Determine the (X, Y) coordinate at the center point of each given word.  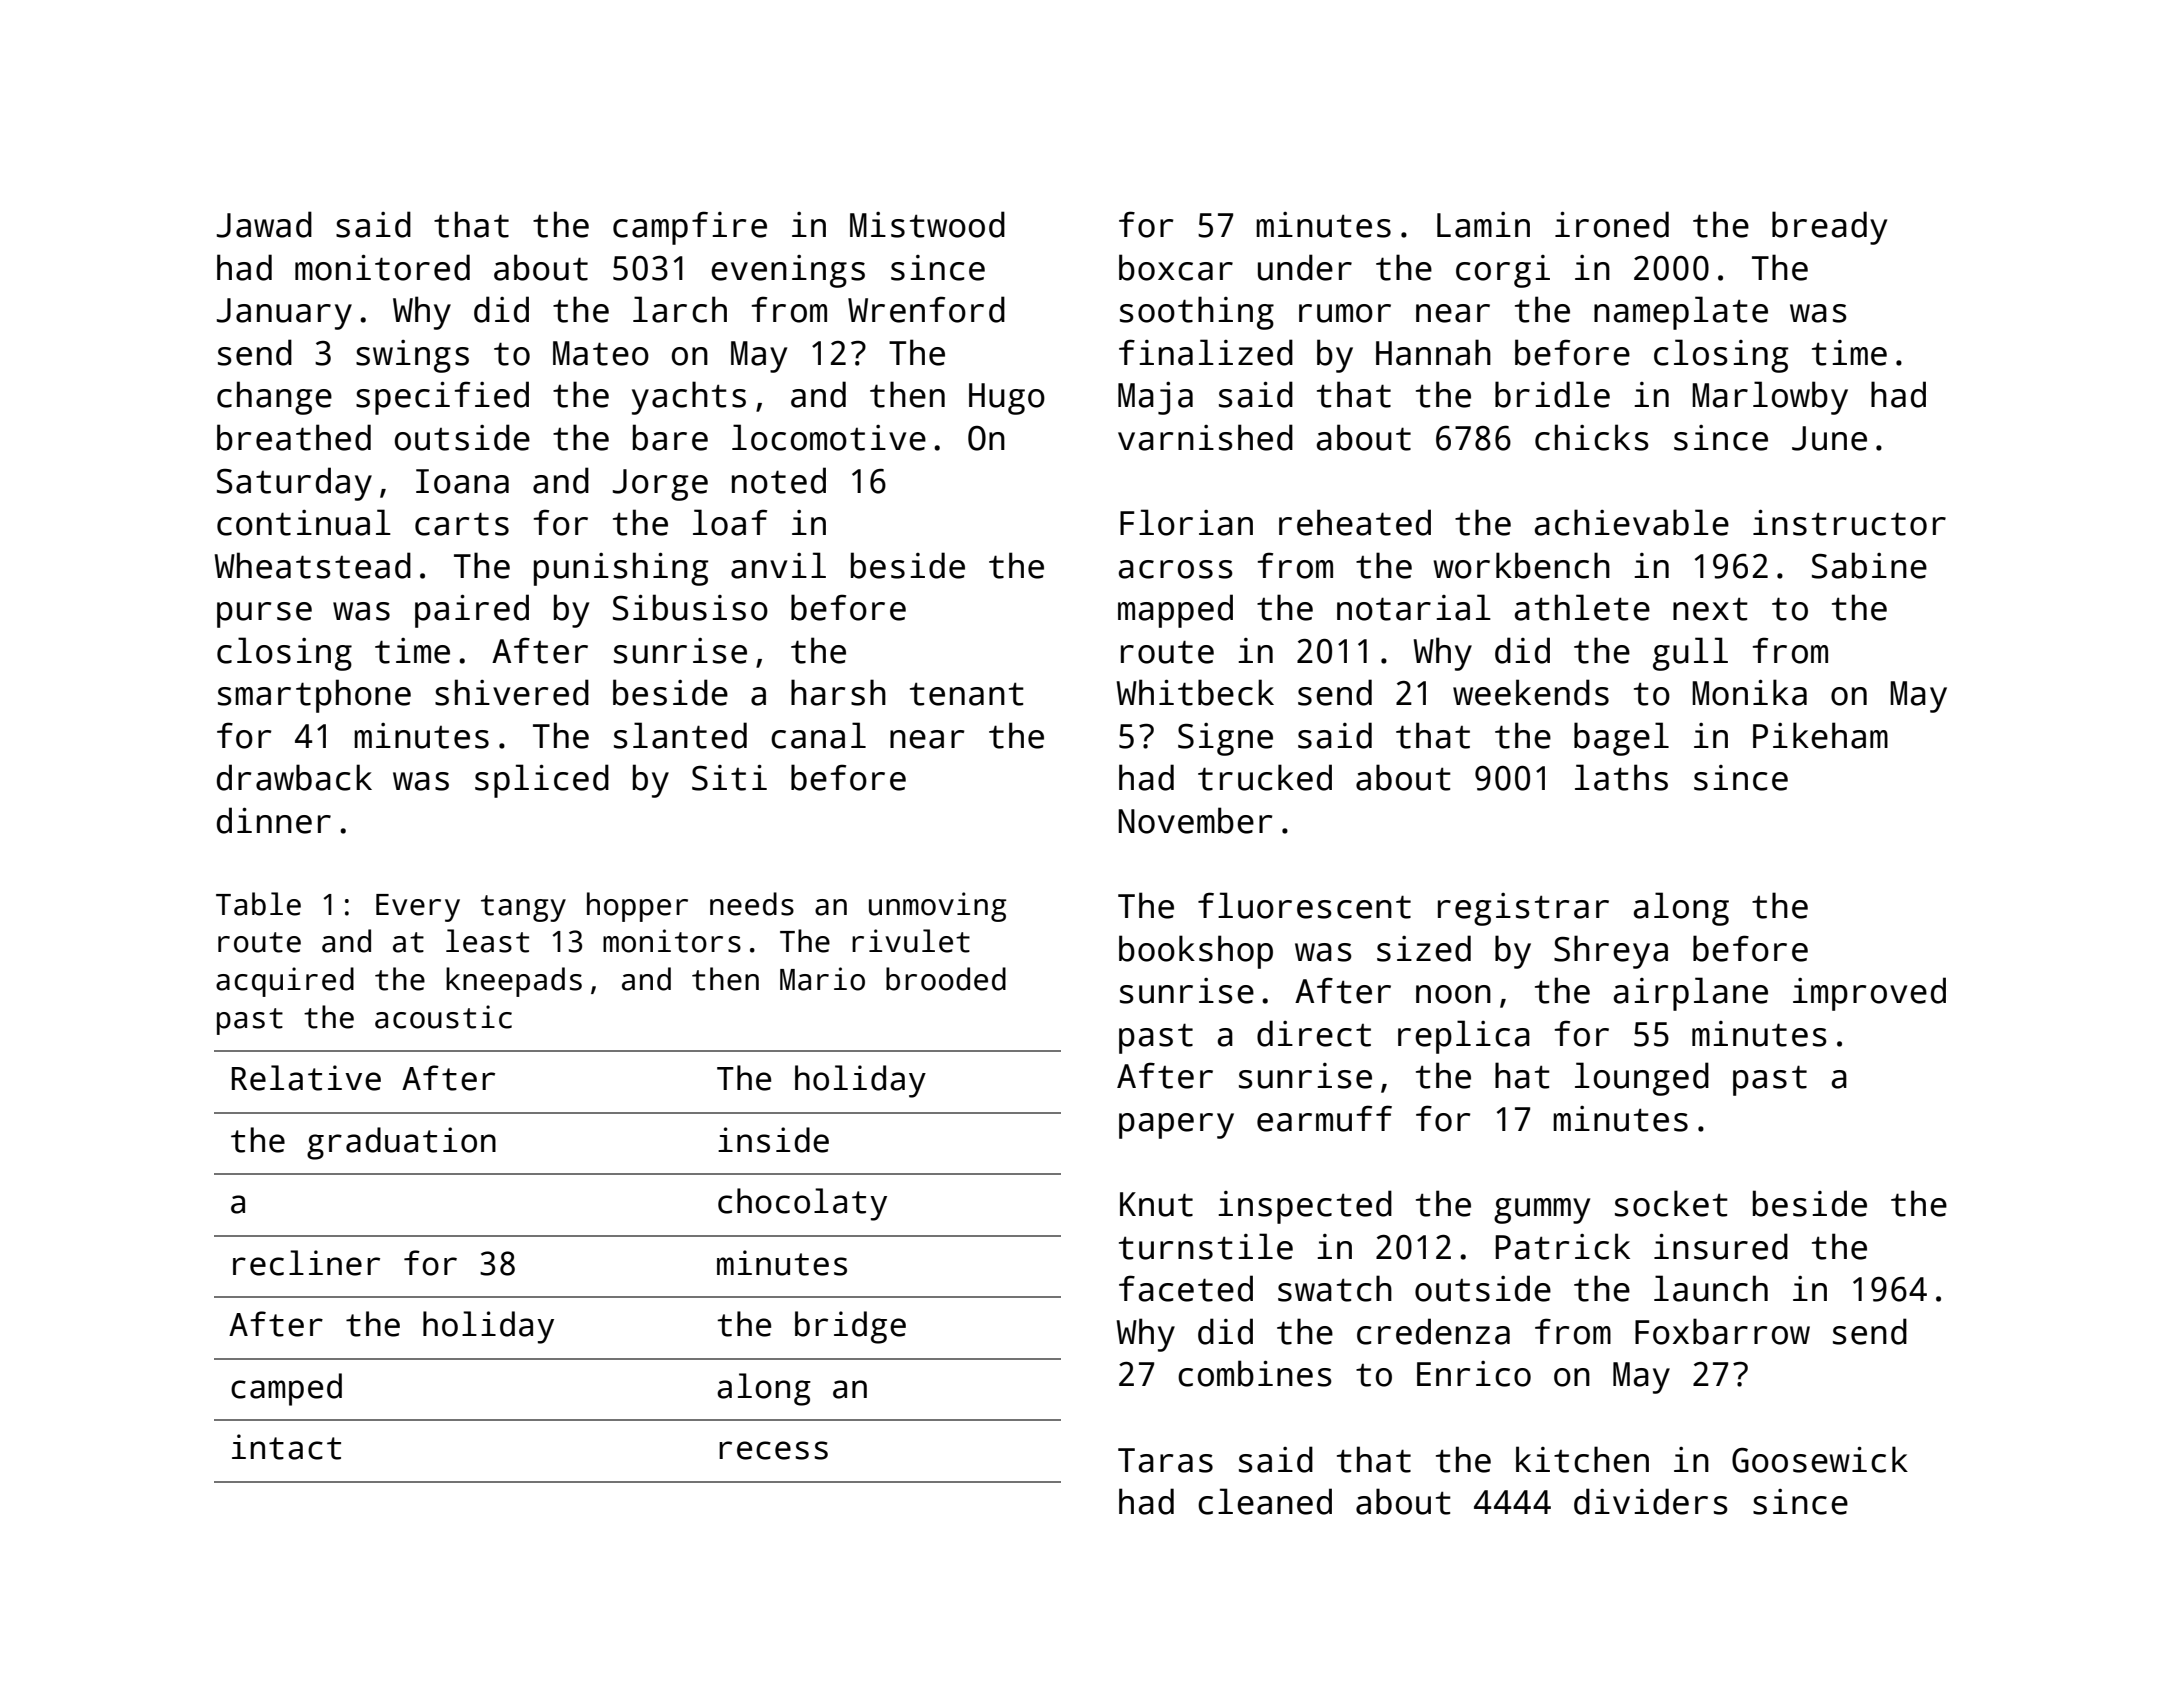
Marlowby (1770, 398)
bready (1829, 228)
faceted (1186, 1288)
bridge (850, 1327)
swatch (1335, 1288)
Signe (1225, 739)
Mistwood (927, 224)
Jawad (264, 224)
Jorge (660, 485)
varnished (1205, 437)
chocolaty (802, 1204)
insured (1721, 1246)
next (1710, 609)
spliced (542, 781)
